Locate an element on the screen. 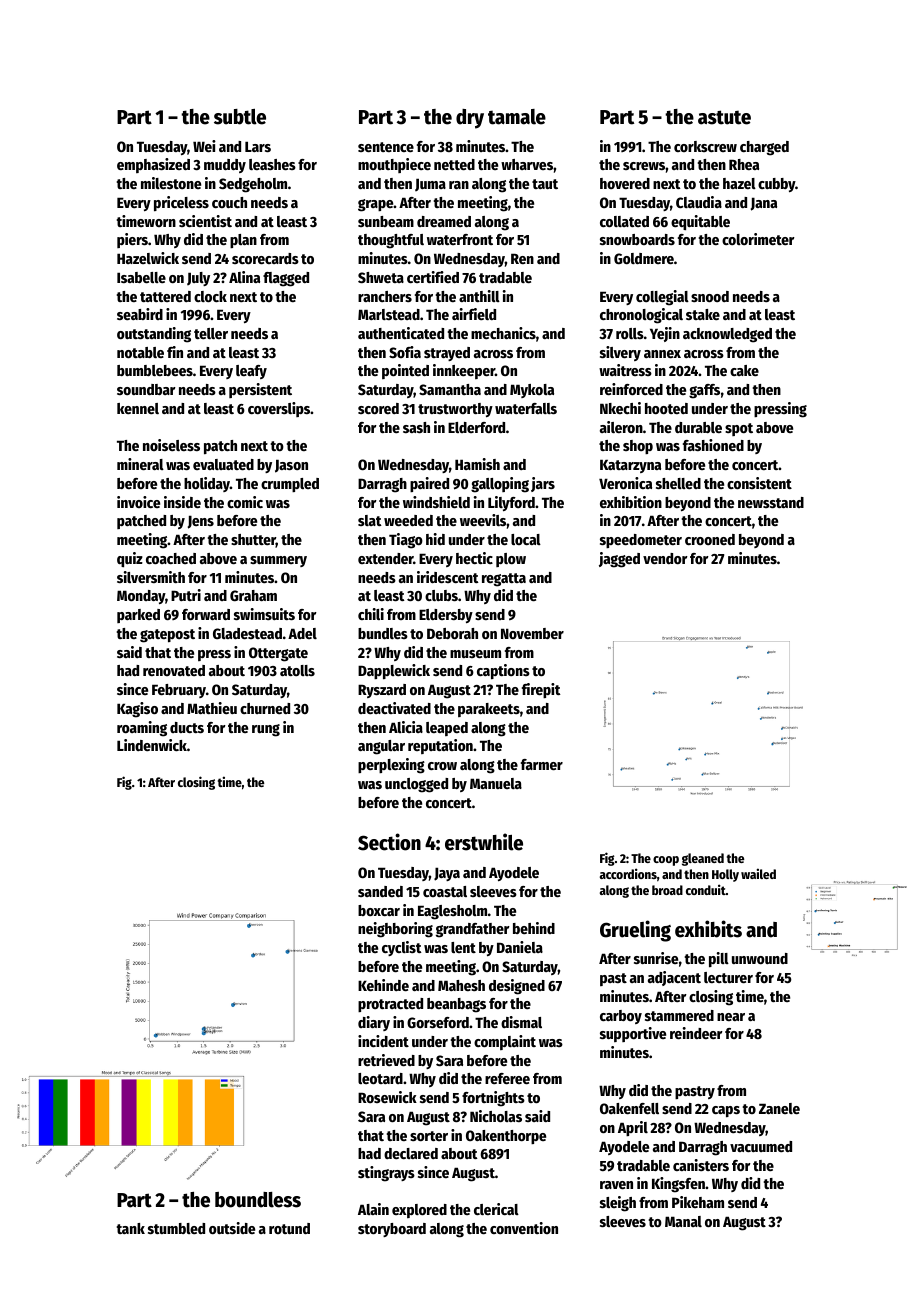 The image size is (924, 1308). gatepost is located at coordinates (167, 636).
